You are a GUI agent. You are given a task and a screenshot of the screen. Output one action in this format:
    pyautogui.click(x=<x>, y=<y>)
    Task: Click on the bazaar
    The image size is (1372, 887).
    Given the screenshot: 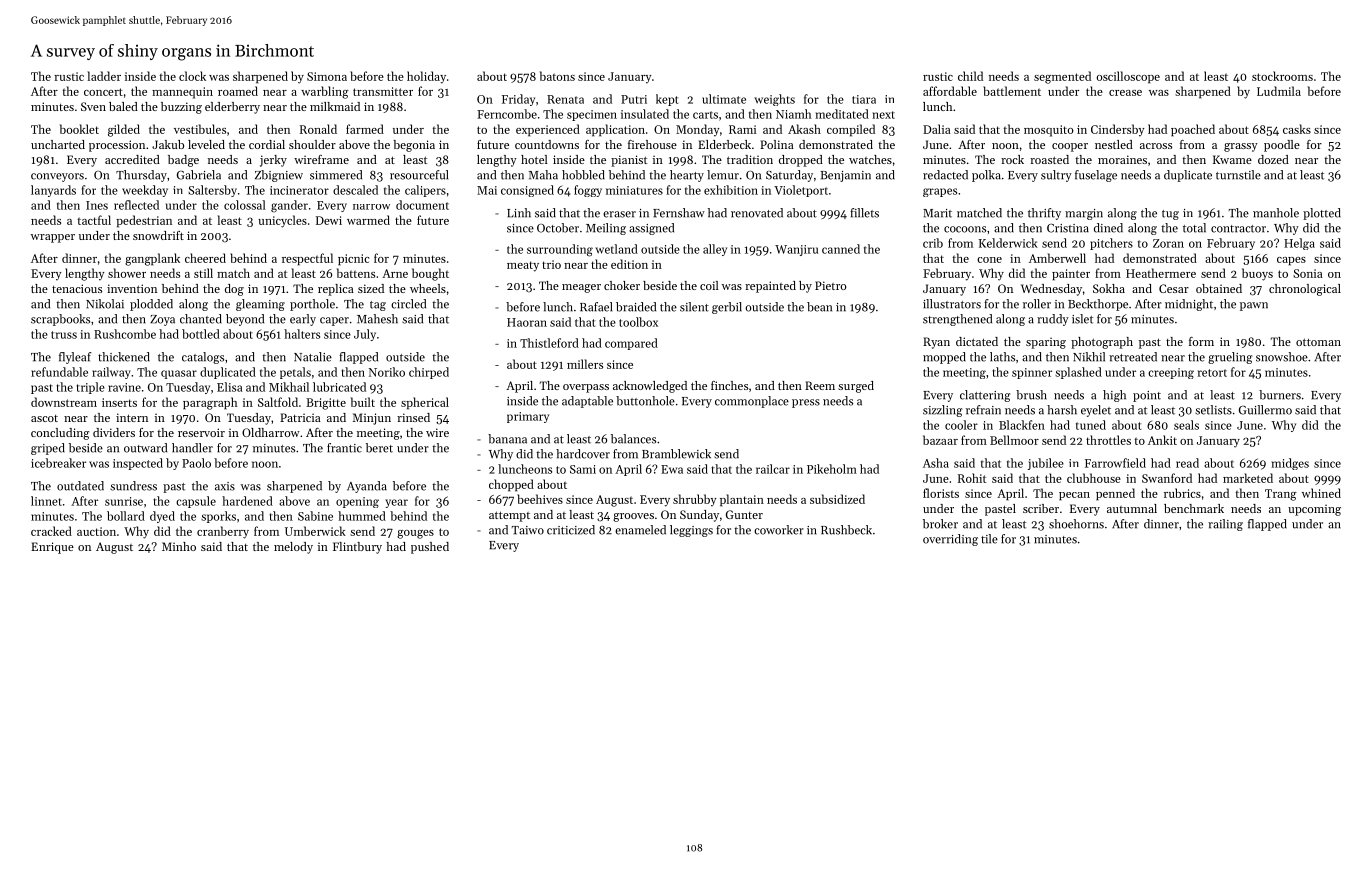 What is the action you would take?
    pyautogui.click(x=940, y=440)
